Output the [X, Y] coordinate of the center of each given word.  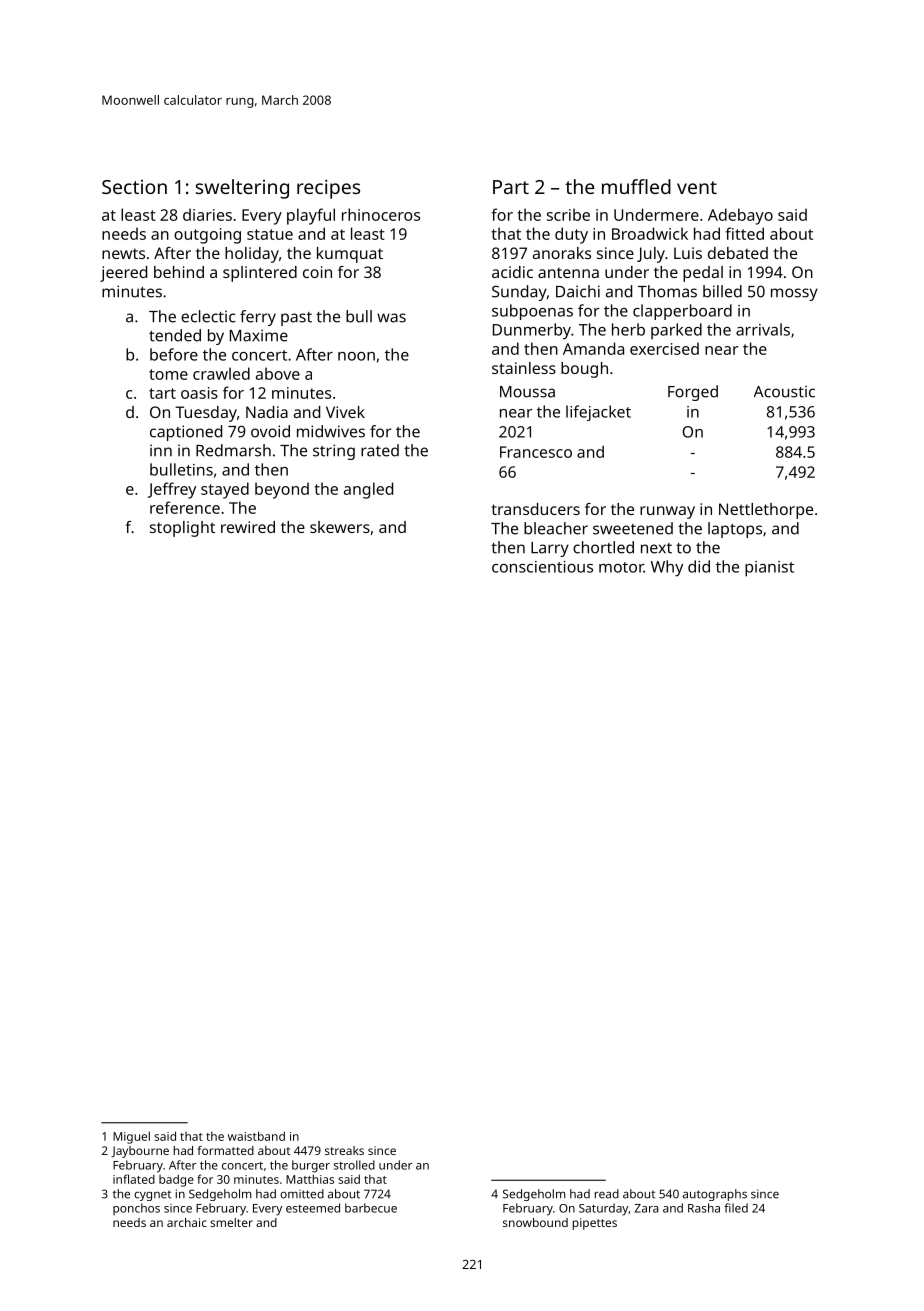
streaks [344, 1150]
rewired [248, 527]
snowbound [535, 1222]
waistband [256, 1136]
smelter [231, 1222]
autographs [715, 1195]
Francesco [536, 452]
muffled [636, 186]
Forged [693, 393]
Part [511, 187]
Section [134, 187]
